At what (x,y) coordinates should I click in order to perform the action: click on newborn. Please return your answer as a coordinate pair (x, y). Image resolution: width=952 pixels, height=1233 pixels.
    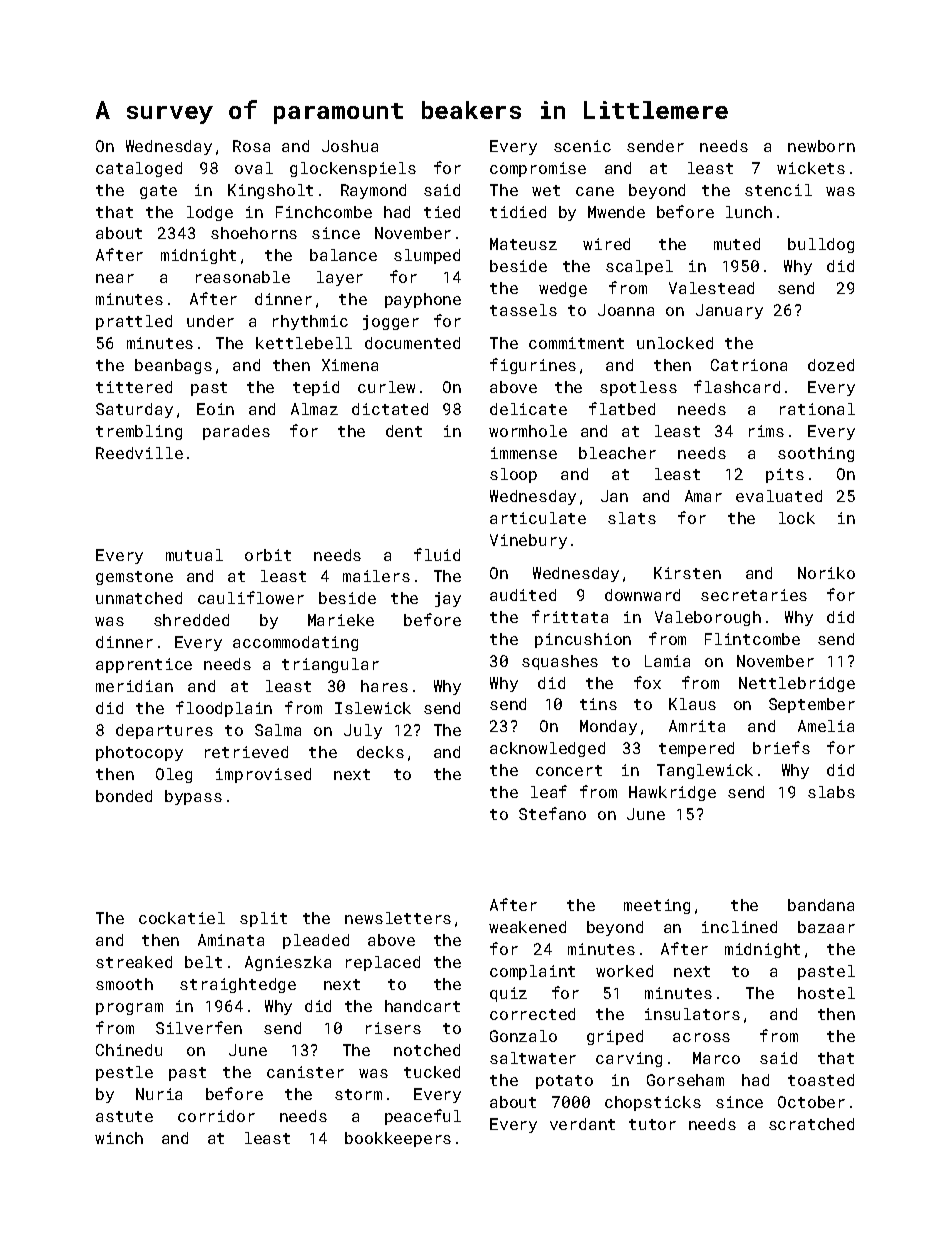
    Looking at the image, I should click on (821, 146).
